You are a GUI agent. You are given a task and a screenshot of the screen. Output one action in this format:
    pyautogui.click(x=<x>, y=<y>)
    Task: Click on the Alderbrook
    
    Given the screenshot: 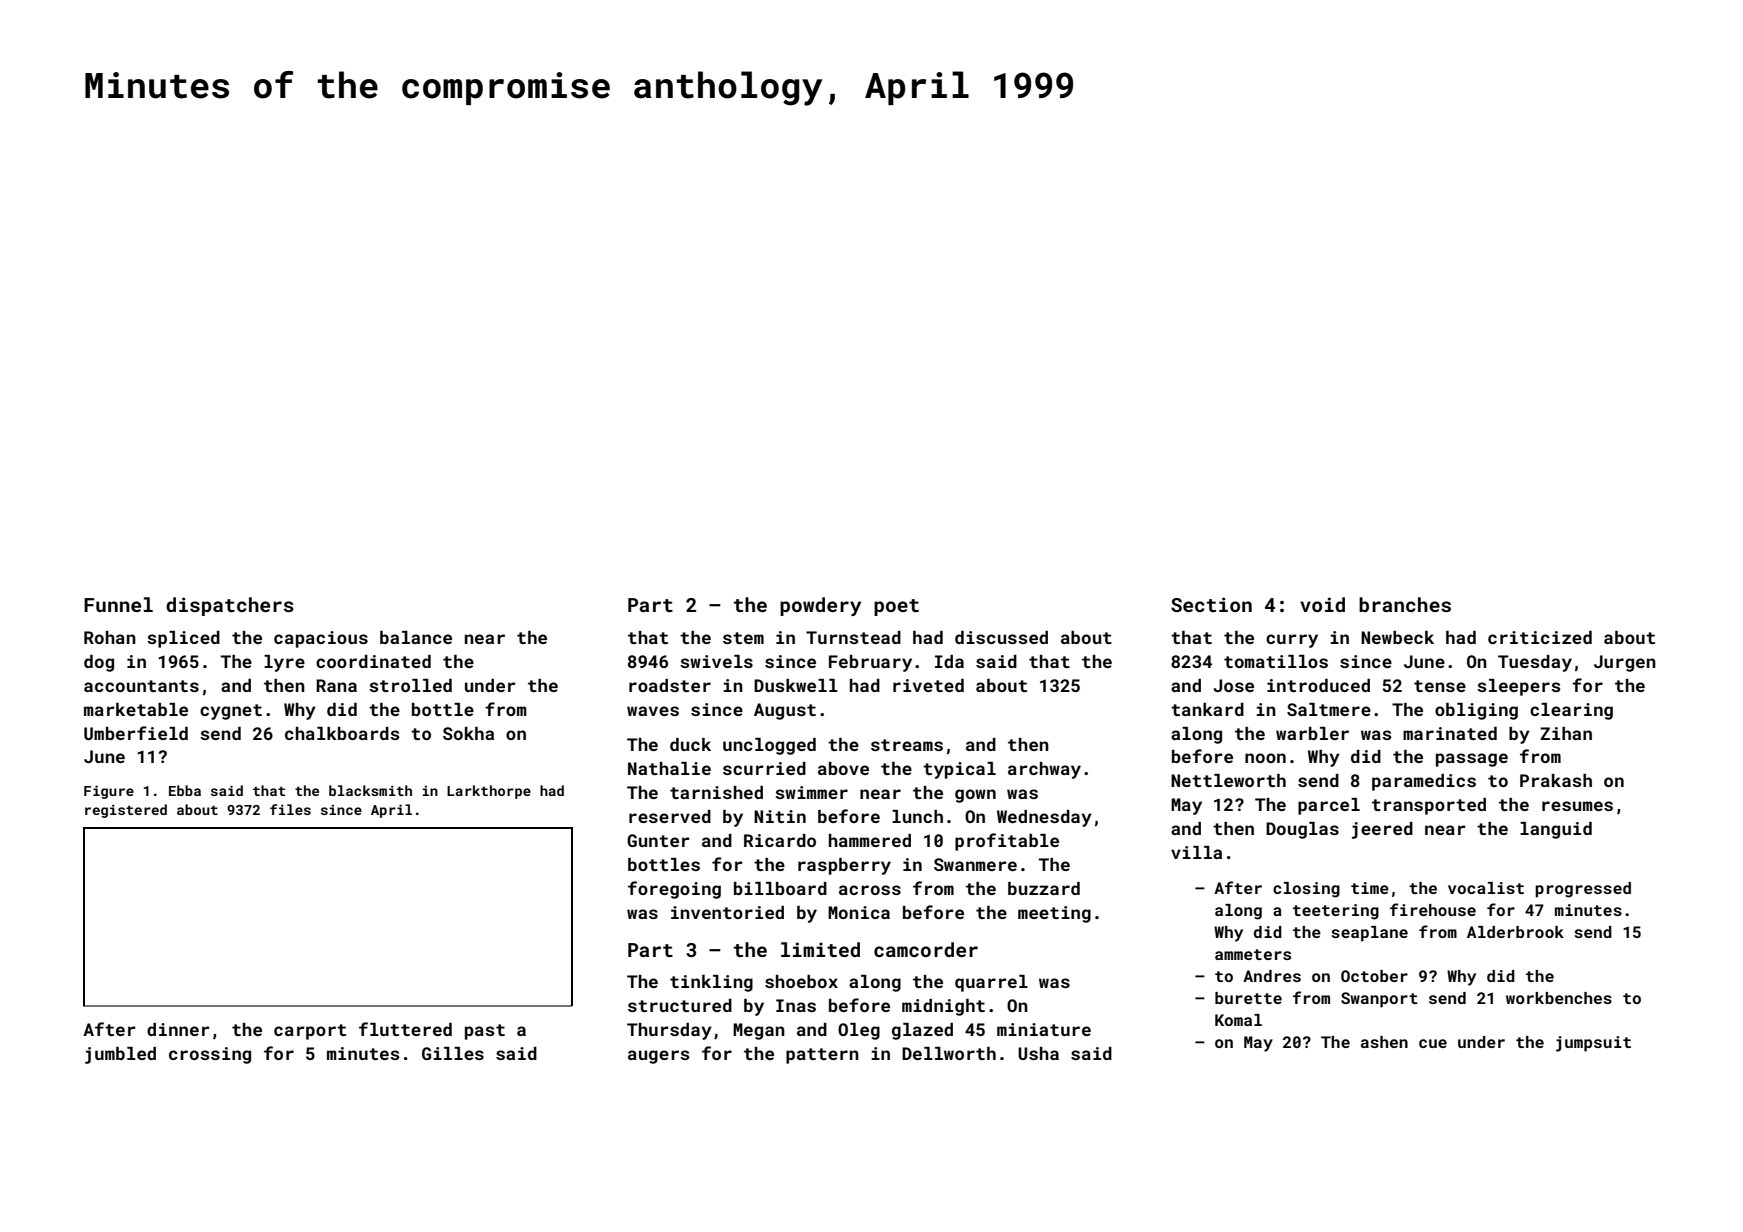 What is the action you would take?
    pyautogui.click(x=1515, y=932)
